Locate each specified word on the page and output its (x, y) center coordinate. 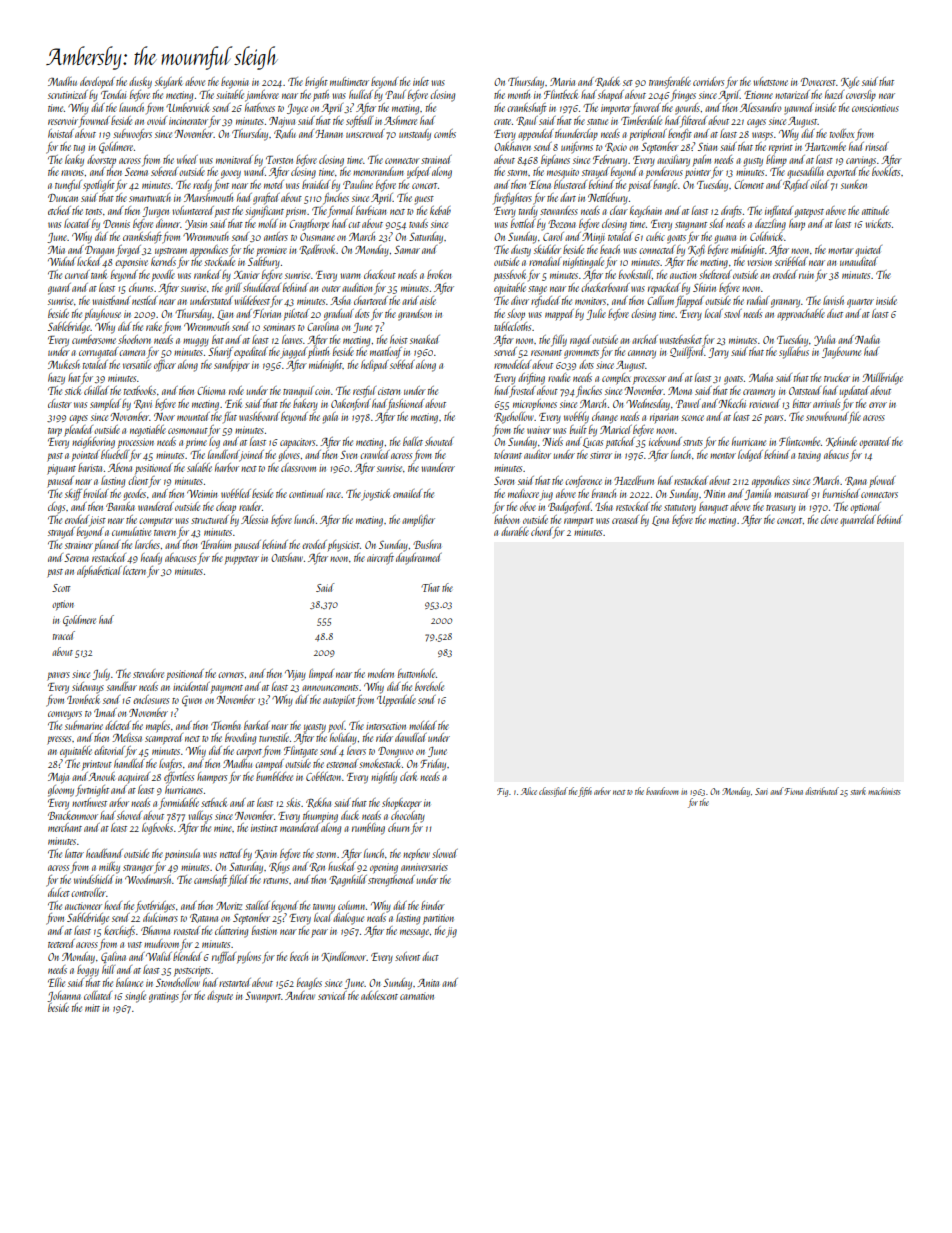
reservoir (63, 121)
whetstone (770, 81)
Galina (113, 957)
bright (316, 83)
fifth (585, 792)
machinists (884, 791)
